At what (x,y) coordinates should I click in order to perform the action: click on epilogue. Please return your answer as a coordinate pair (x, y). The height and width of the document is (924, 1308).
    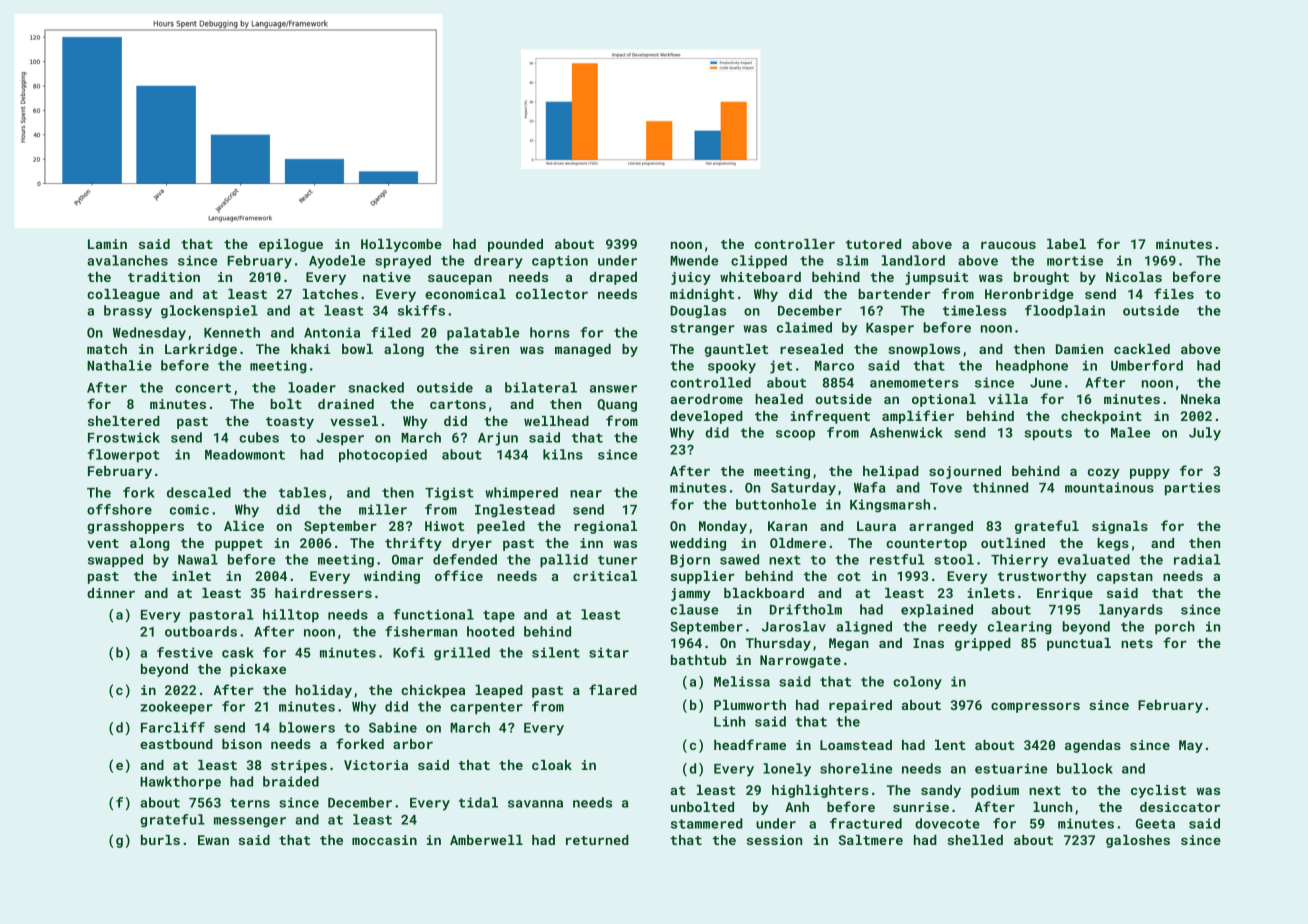
    Looking at the image, I should click on (291, 245).
